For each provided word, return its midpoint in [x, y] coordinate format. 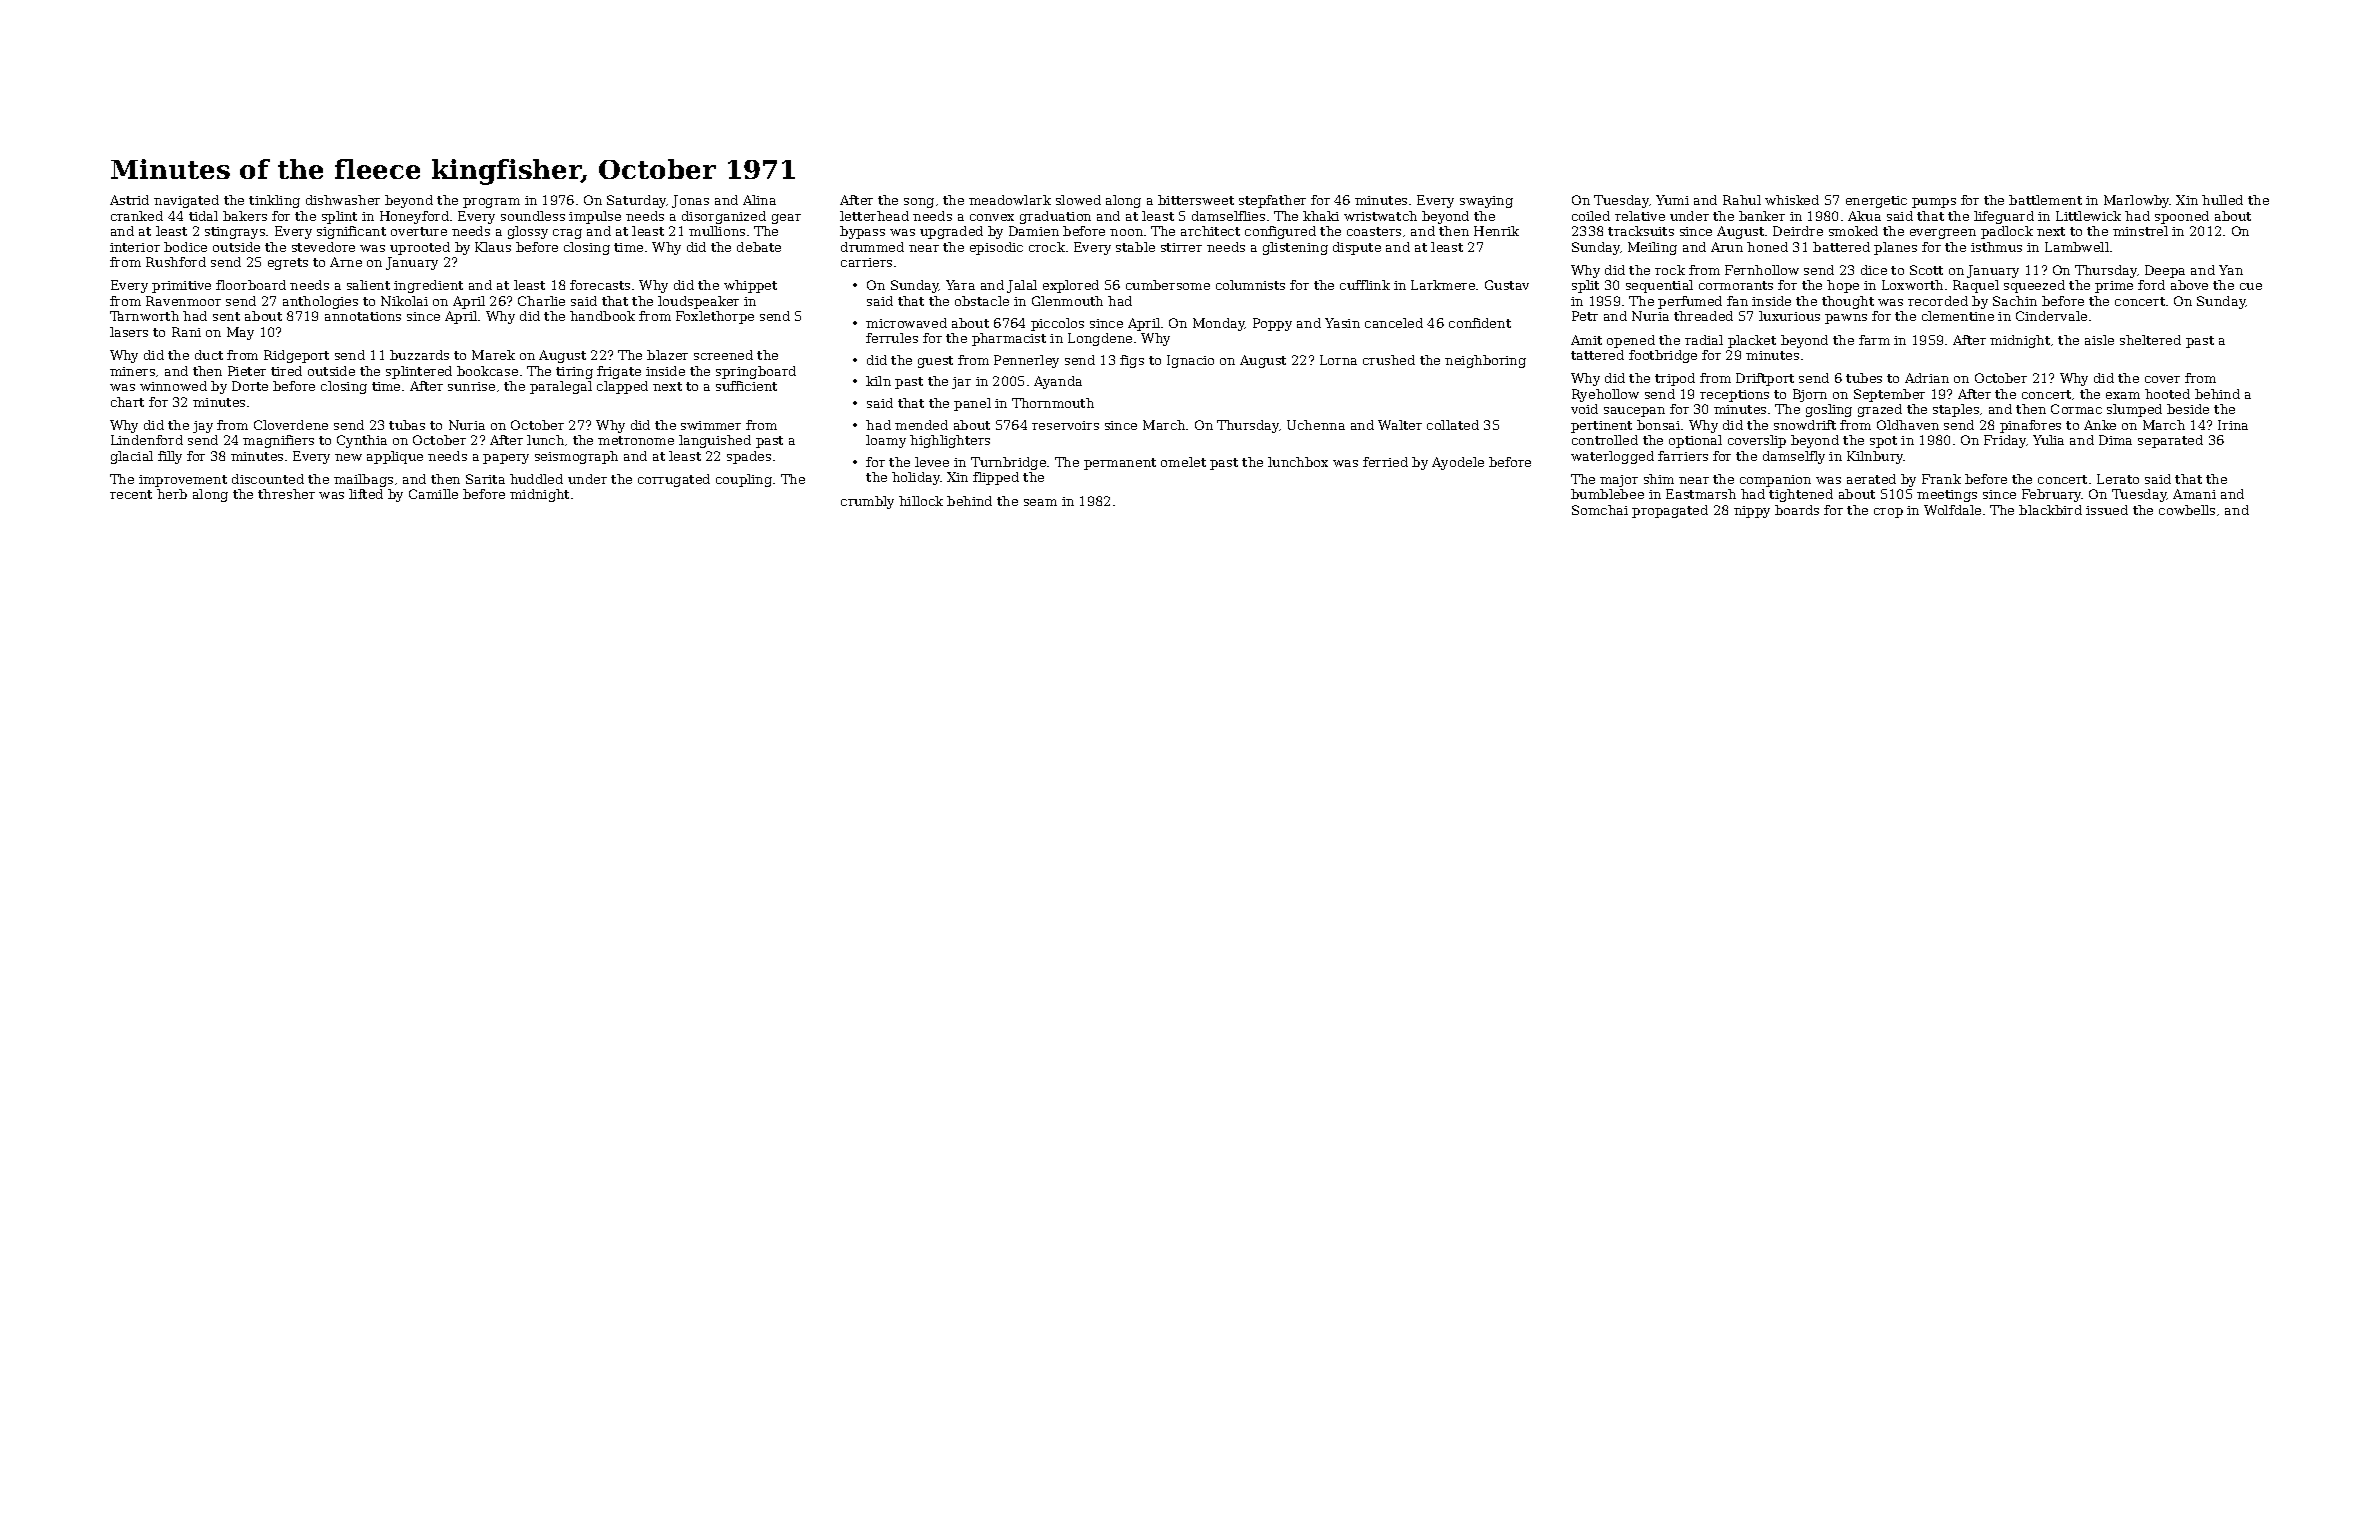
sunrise [471, 386]
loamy [886, 441]
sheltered [2150, 340]
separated [2170, 441]
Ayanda [1058, 382]
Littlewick [2088, 216]
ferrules [892, 338]
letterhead [874, 216]
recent [131, 494]
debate [759, 247]
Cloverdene [291, 425]
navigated [186, 201]
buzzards [419, 355]
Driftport [1765, 379]
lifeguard [2004, 217]
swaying [1486, 202]
